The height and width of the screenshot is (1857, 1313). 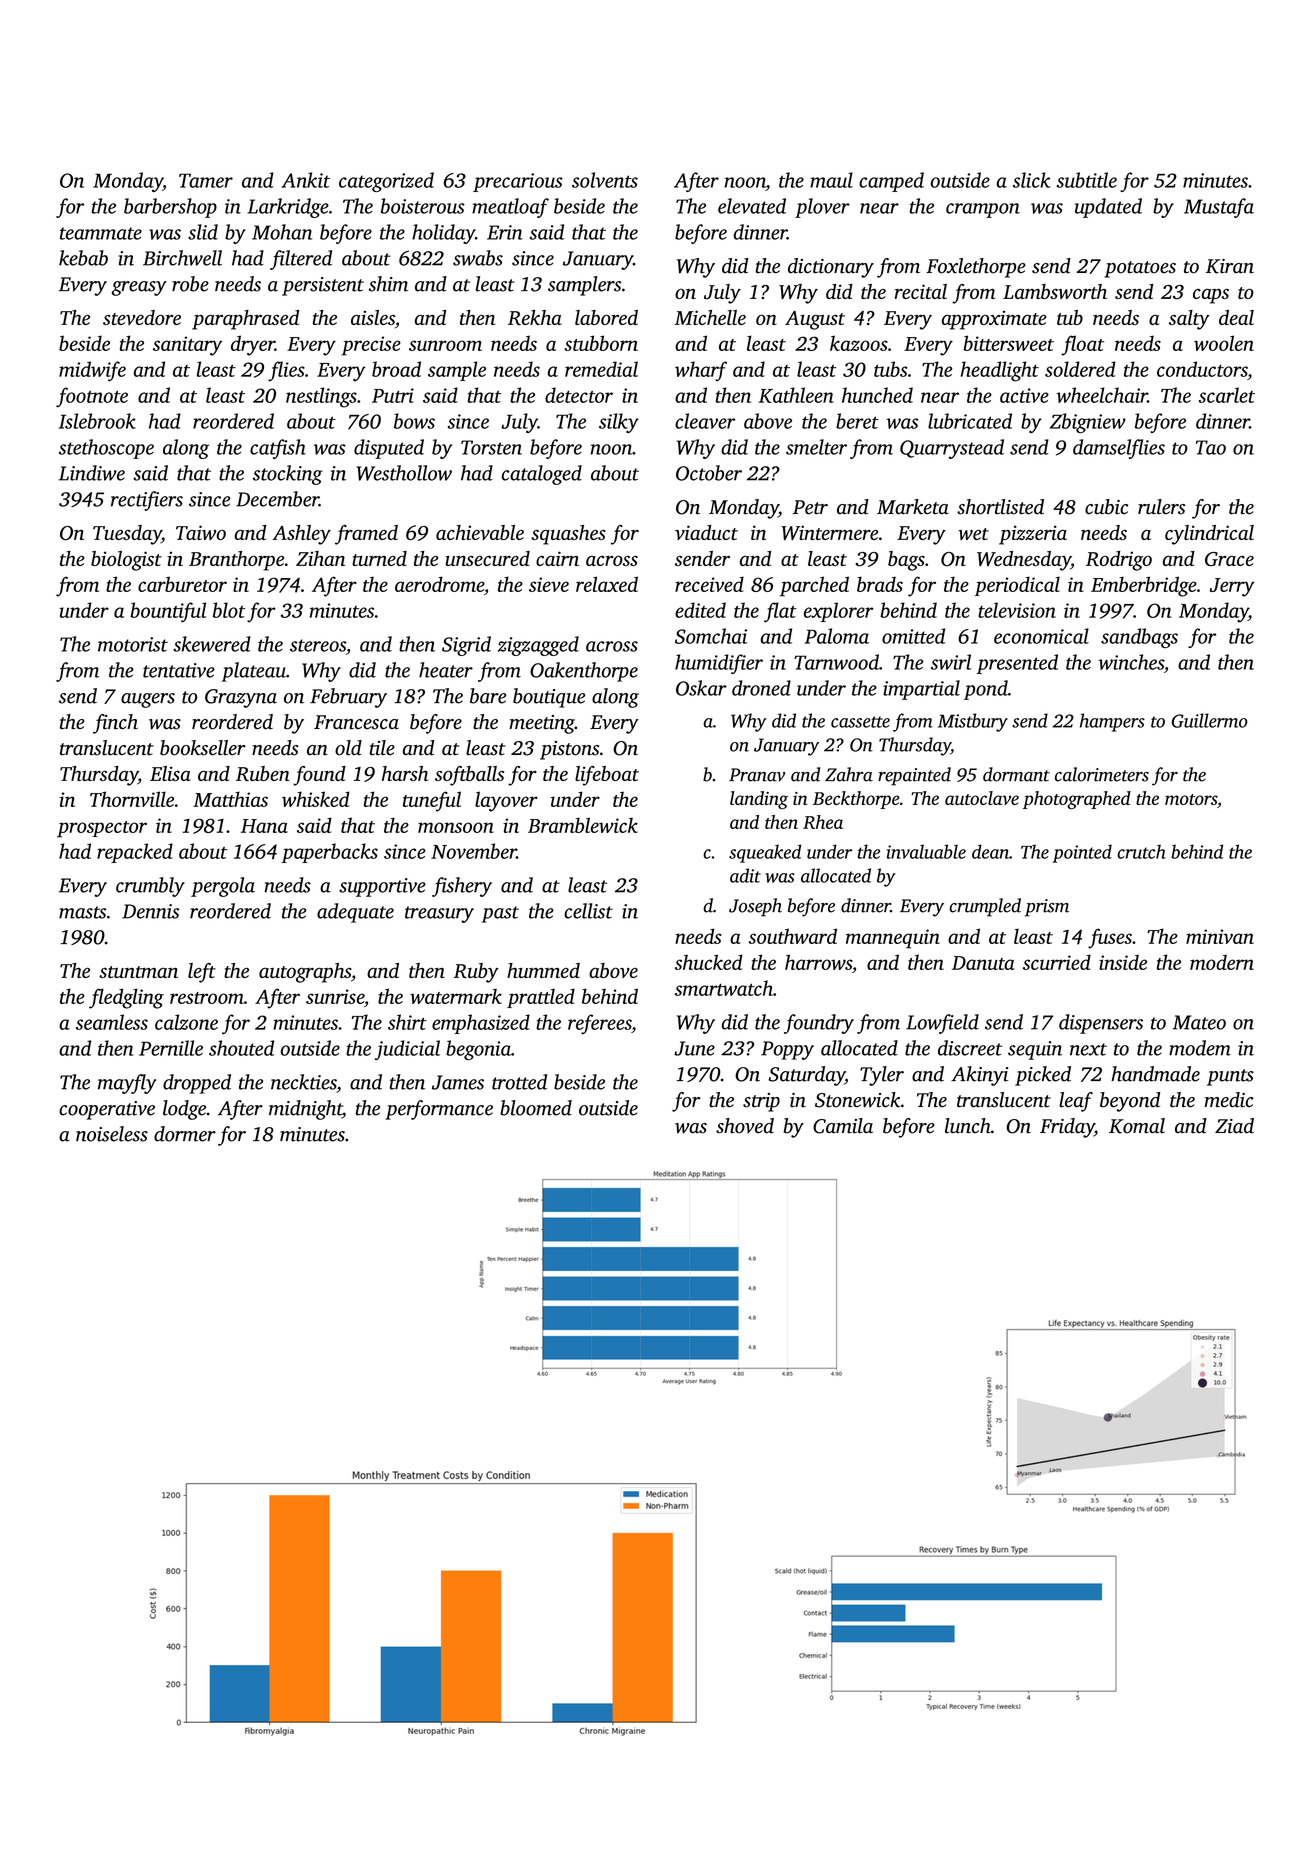 I want to click on dean, so click(x=990, y=851).
